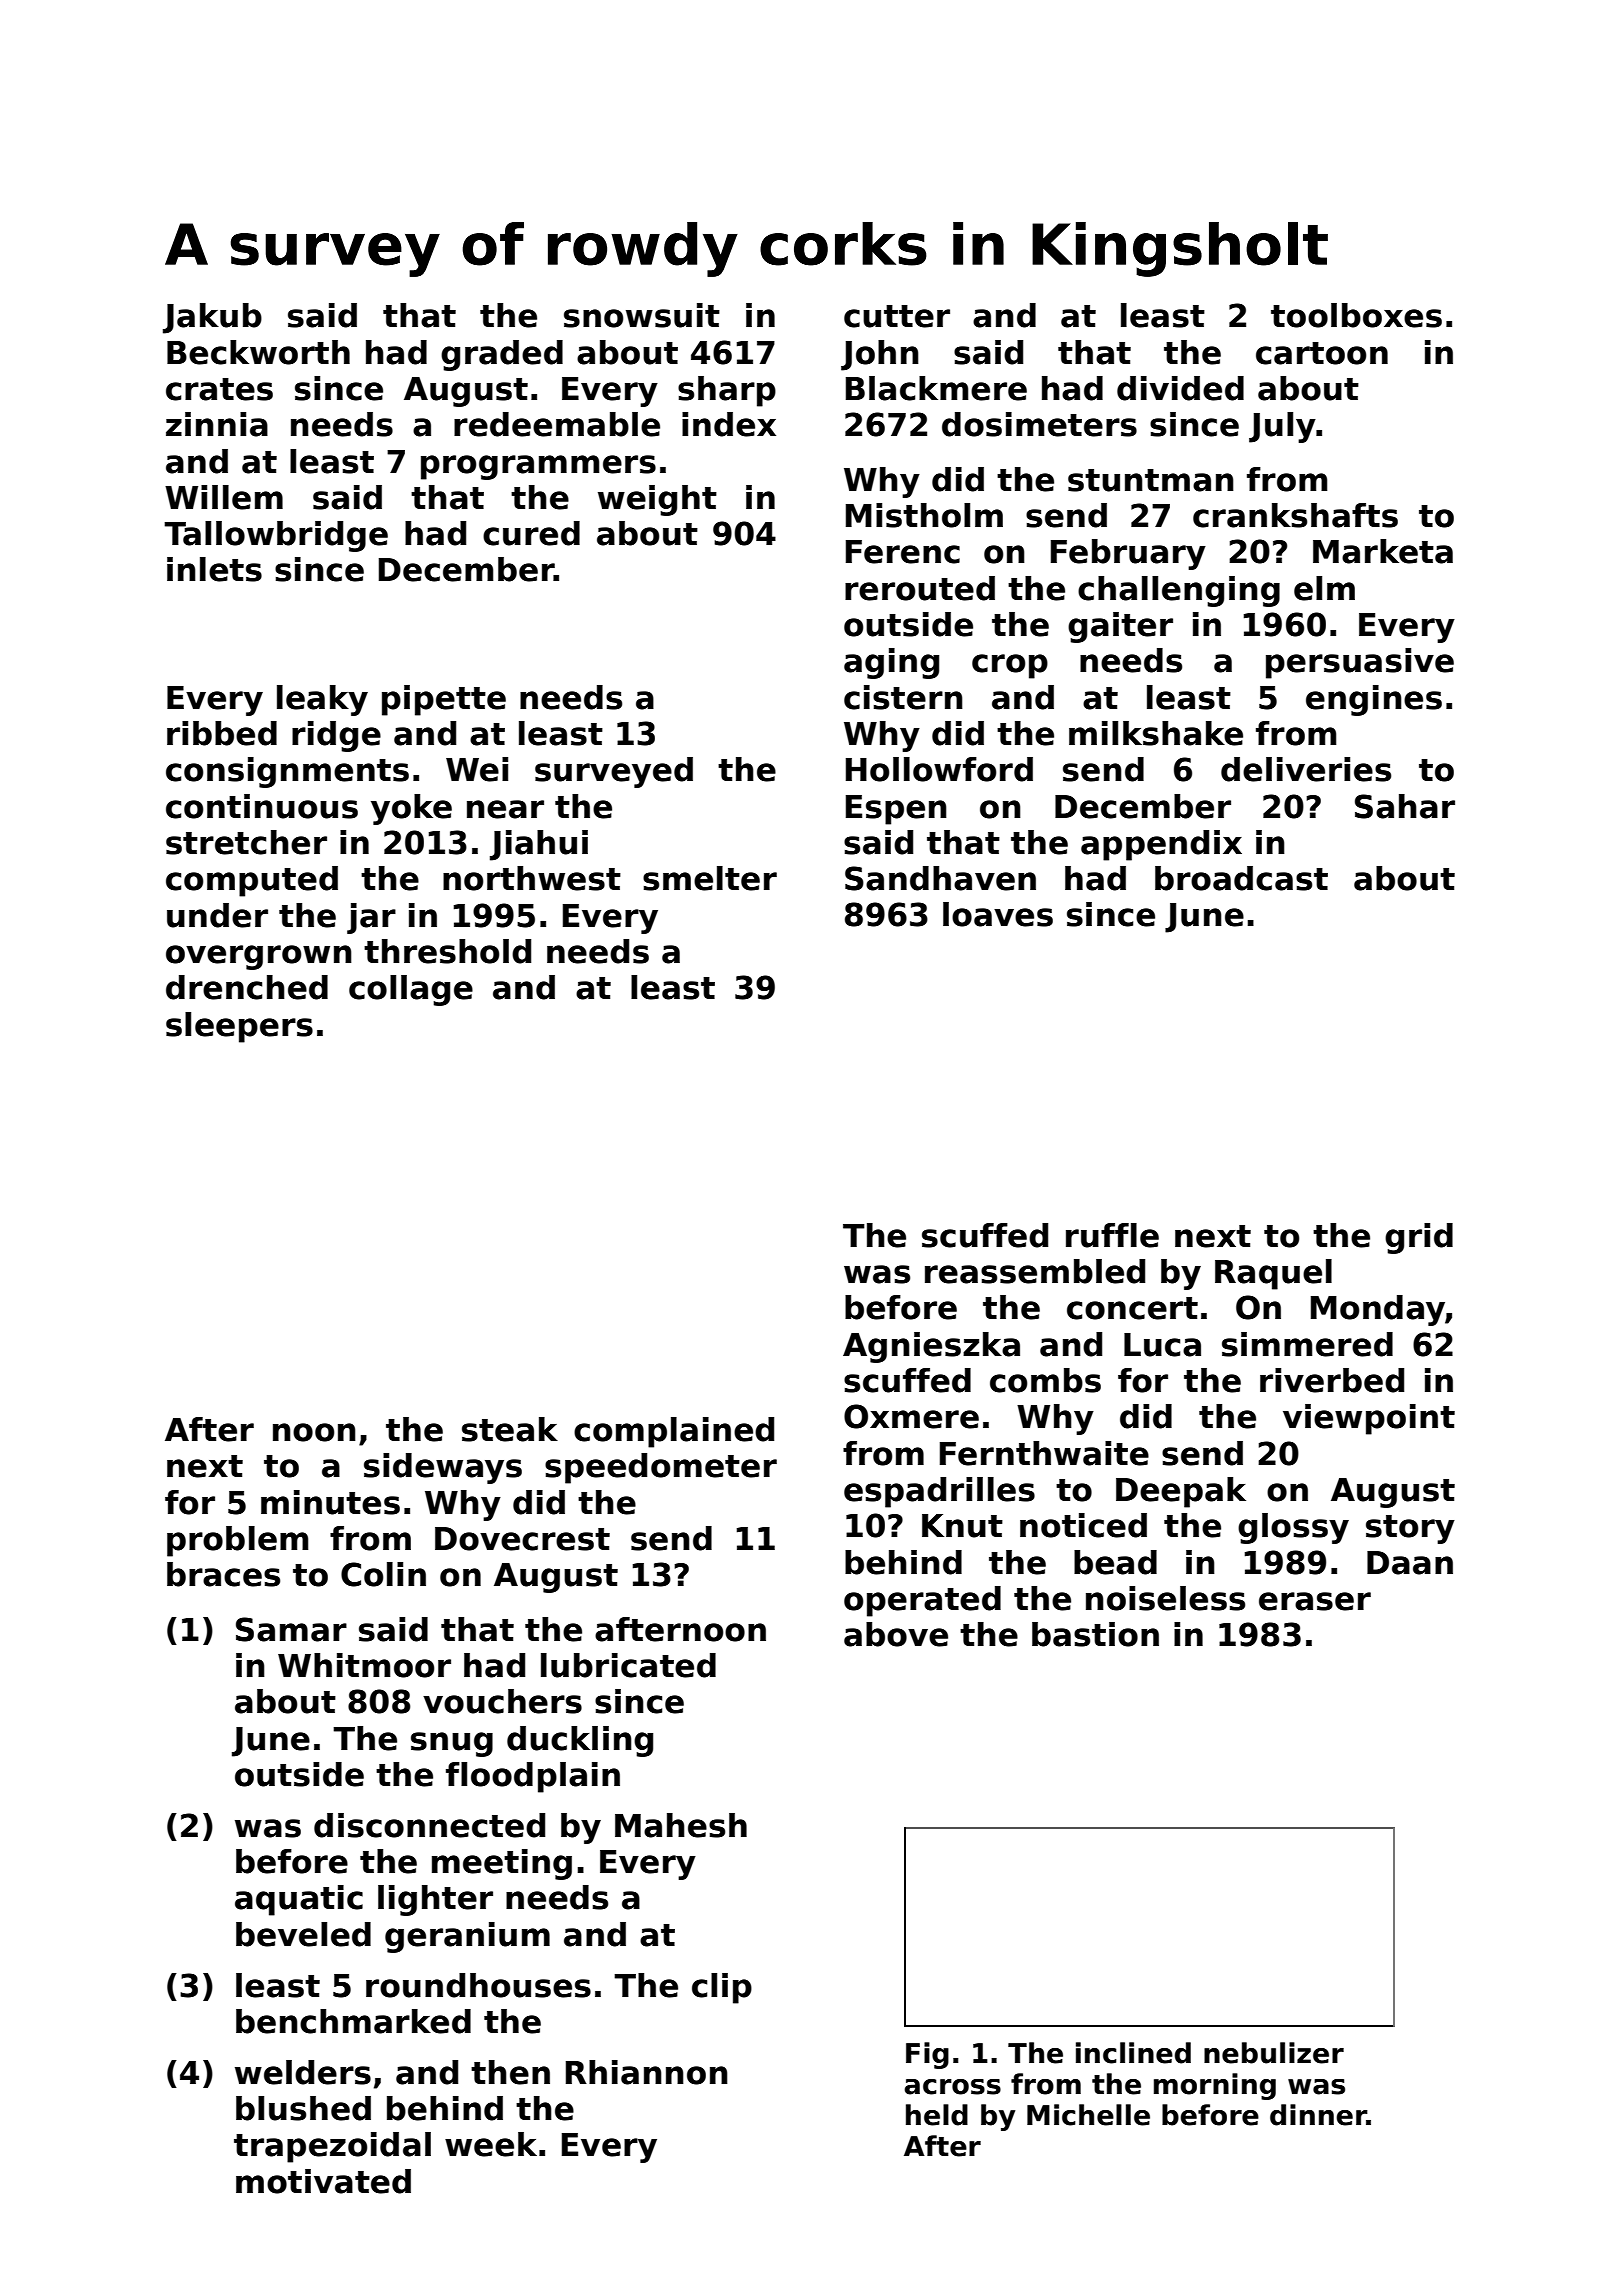 The width and height of the page is (1620, 2292). I want to click on Fig, so click(927, 2055).
